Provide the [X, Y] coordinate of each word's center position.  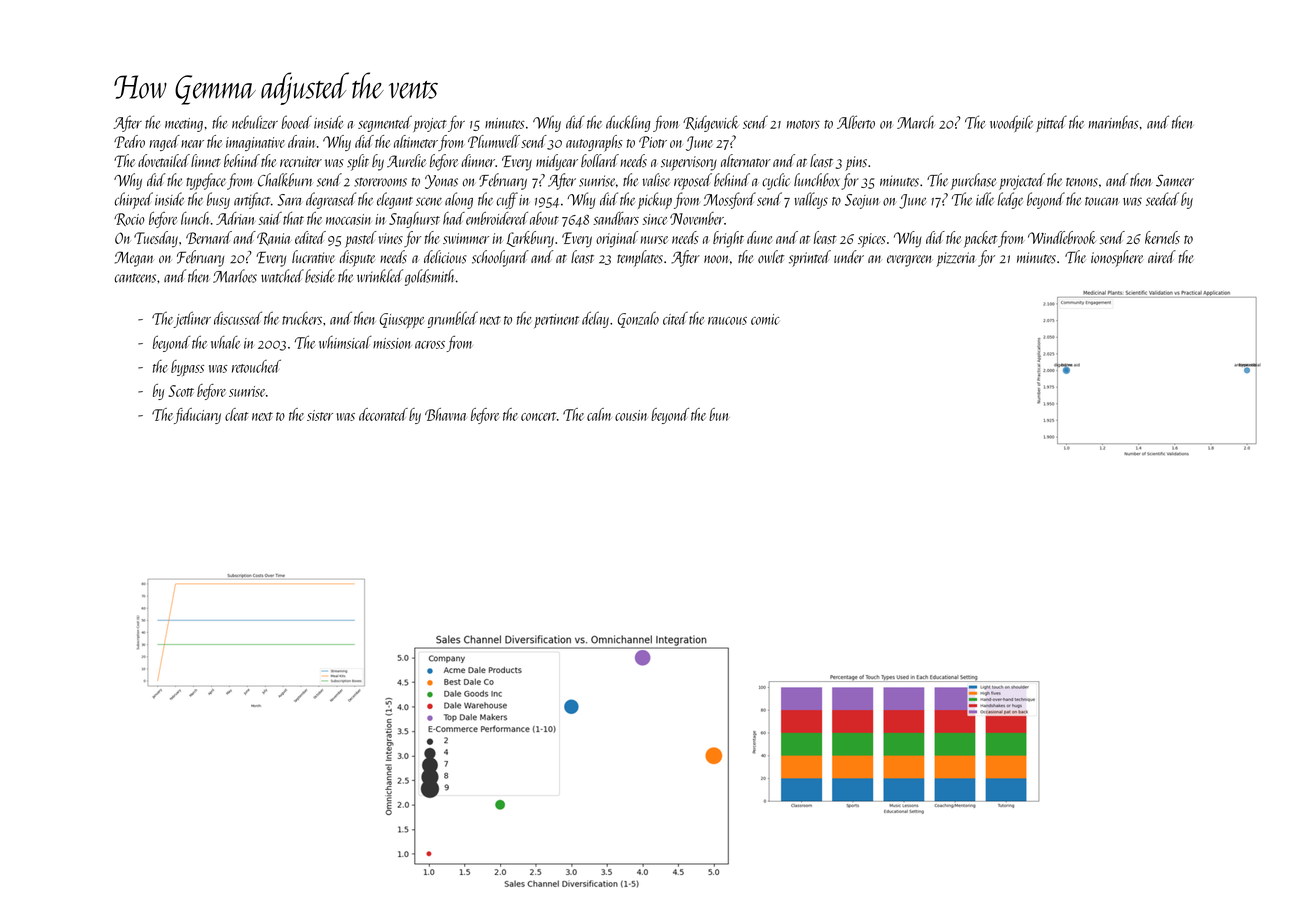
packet [980, 239]
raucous [727, 321]
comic [765, 319]
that [293, 218]
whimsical [345, 342]
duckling [628, 123]
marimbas [1113, 122]
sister [320, 415]
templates [640, 258]
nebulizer [255, 122]
